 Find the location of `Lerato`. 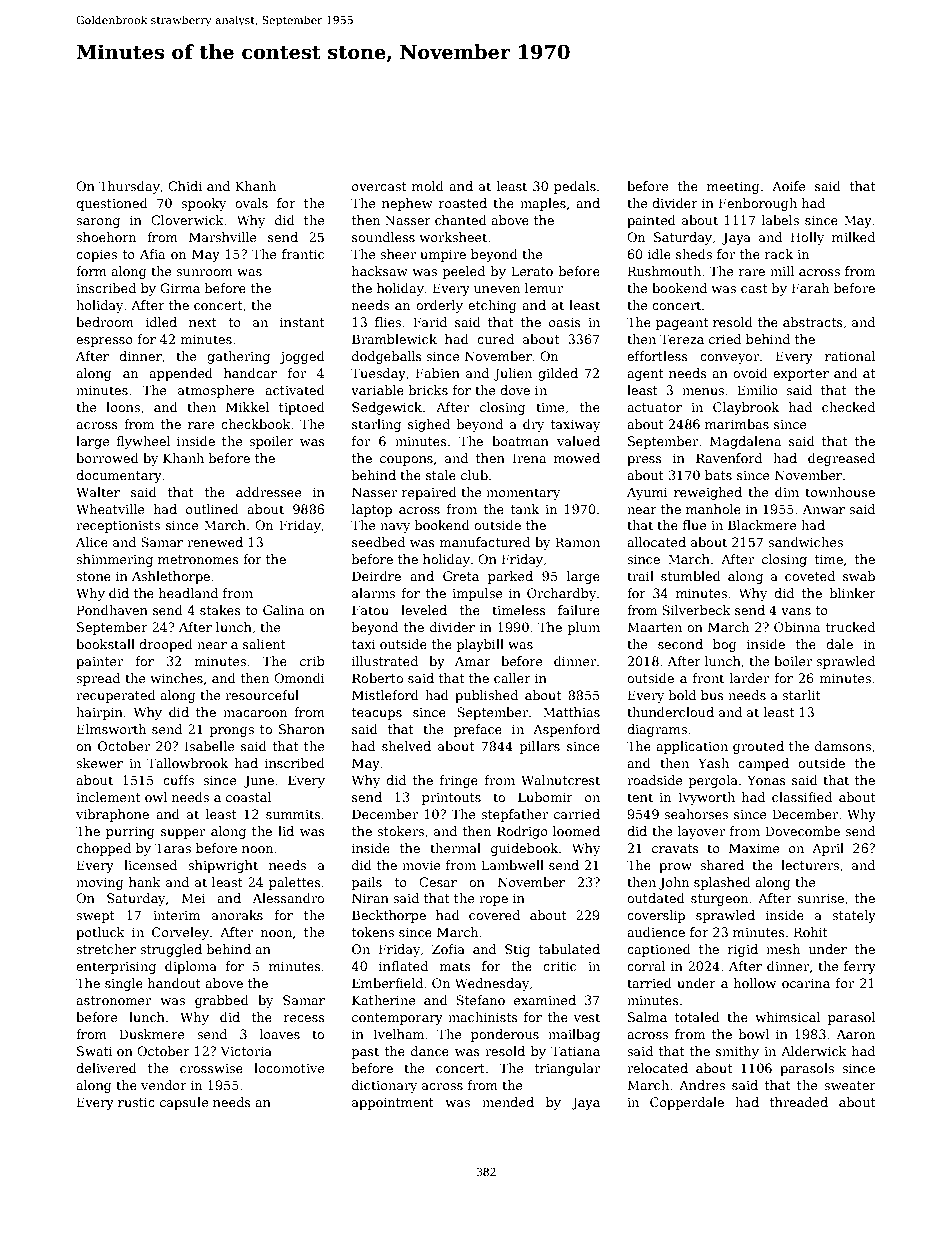

Lerato is located at coordinates (532, 271).
